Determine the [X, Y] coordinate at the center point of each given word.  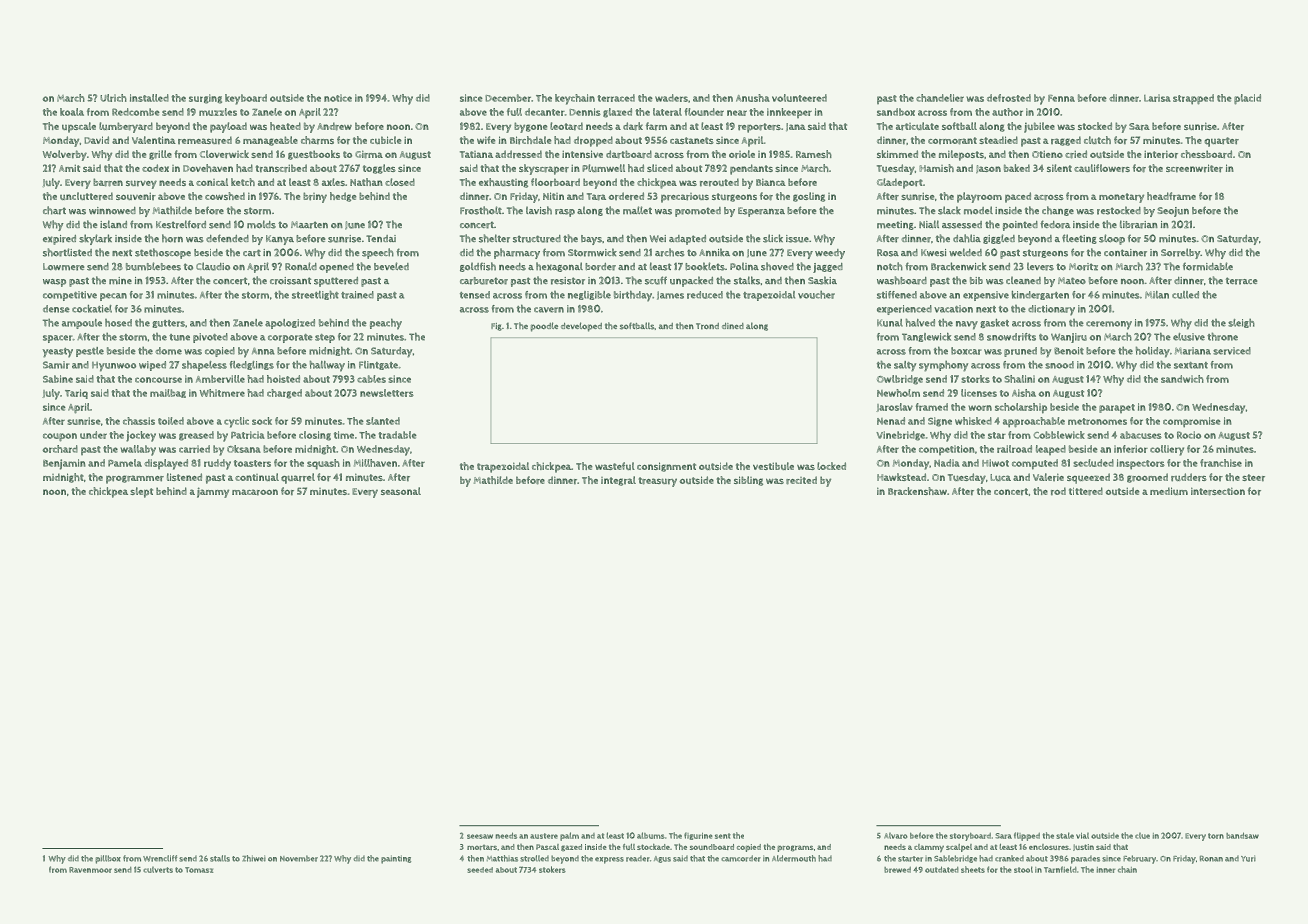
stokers [552, 869]
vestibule [773, 466]
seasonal [401, 491]
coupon [60, 437]
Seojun [1173, 212]
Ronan [1211, 859]
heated [285, 126]
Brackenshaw [917, 491]
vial [1082, 836]
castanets [692, 140]
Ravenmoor [90, 870]
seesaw [480, 836]
